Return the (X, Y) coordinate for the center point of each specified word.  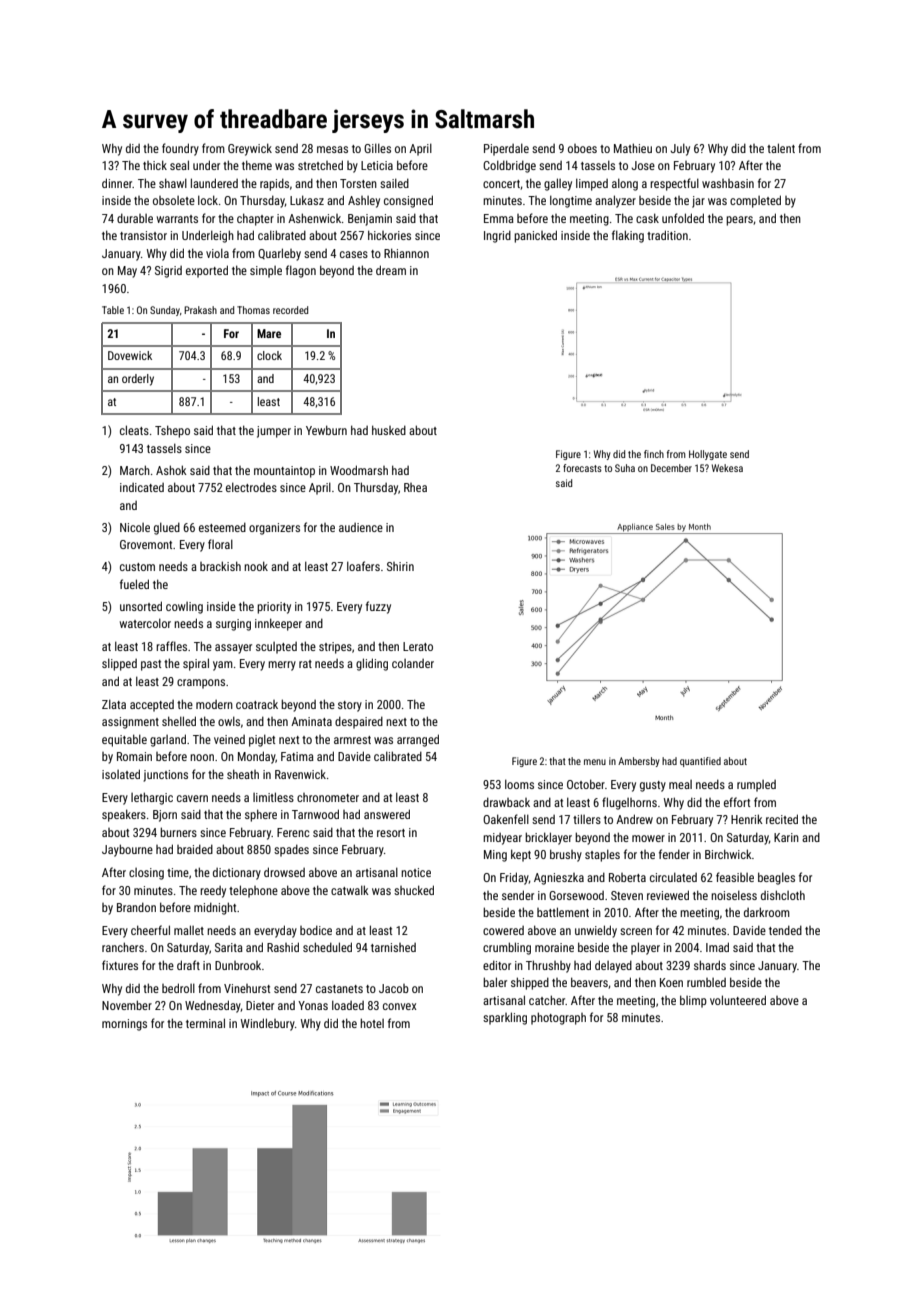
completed (755, 201)
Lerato (418, 646)
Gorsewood (576, 895)
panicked (535, 236)
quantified (700, 762)
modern (214, 704)
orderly (138, 380)
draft (188, 965)
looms (519, 784)
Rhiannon (406, 253)
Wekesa (727, 468)
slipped (119, 664)
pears (739, 221)
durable (135, 218)
